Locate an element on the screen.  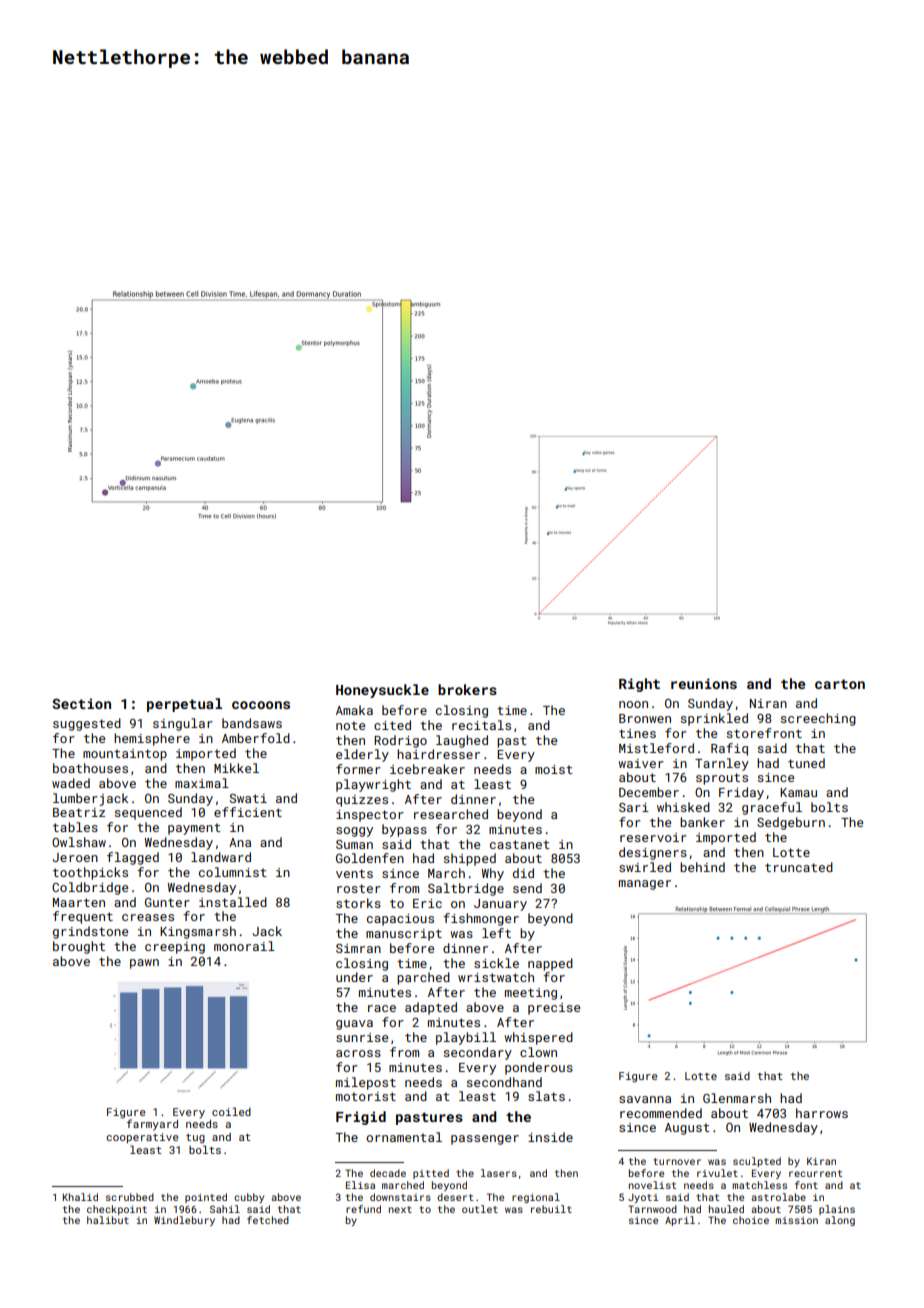
Mikkel is located at coordinates (236, 768).
